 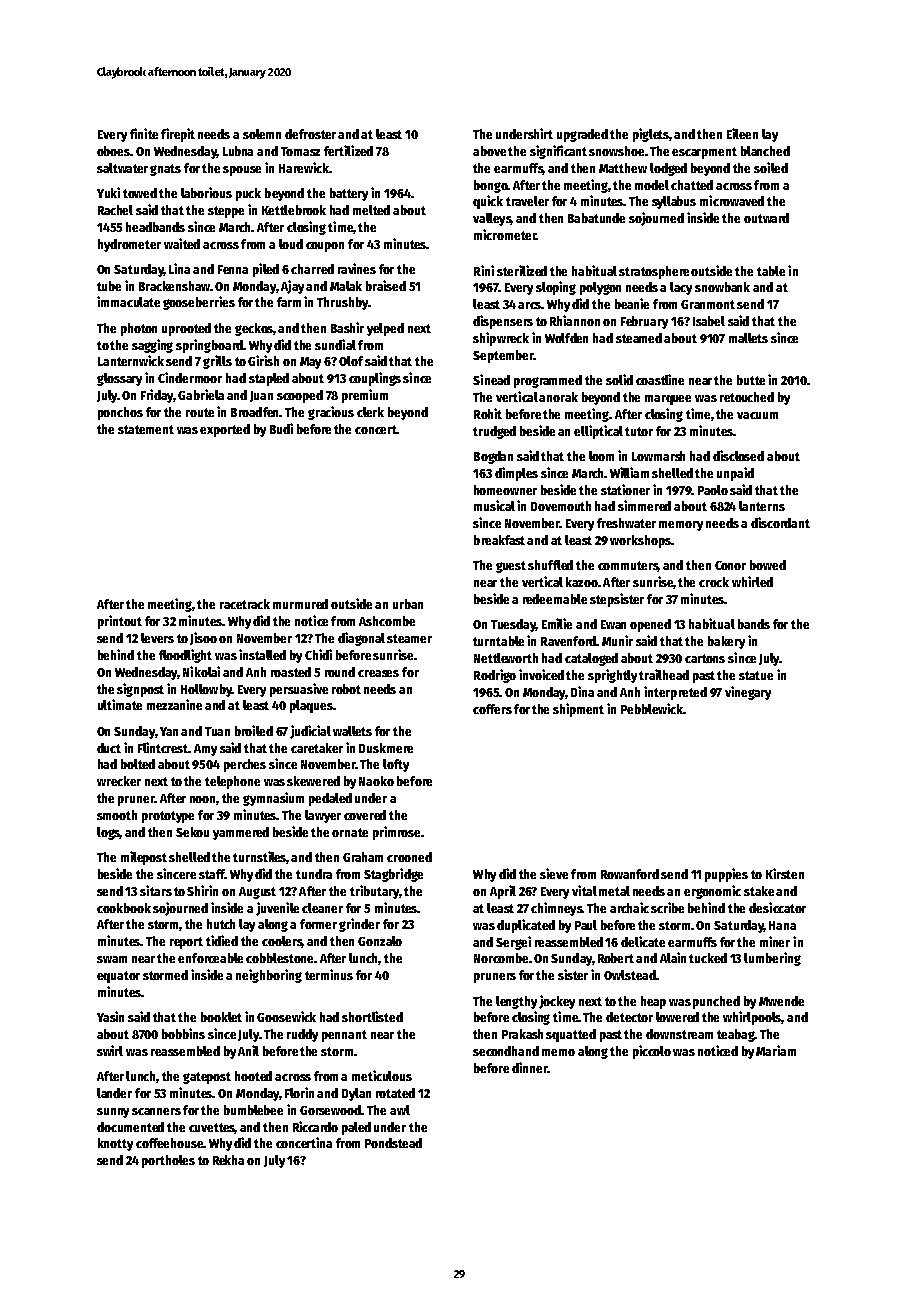 What do you see at coordinates (124, 908) in the screenshot?
I see `cookbook` at bounding box center [124, 908].
